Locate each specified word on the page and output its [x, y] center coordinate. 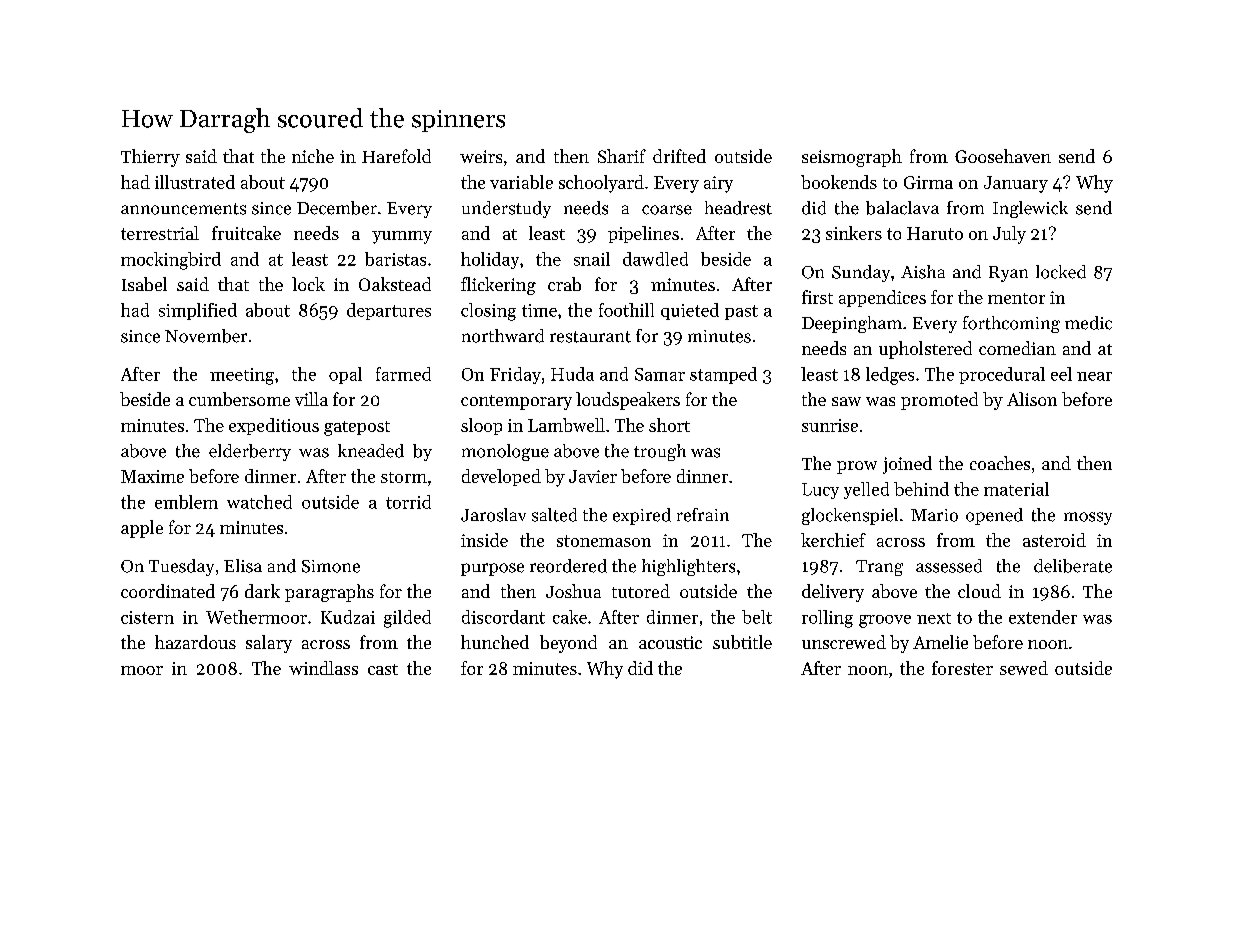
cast [383, 669]
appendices [882, 298]
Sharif [622, 156]
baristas [395, 259]
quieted [690, 311]
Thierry [150, 158]
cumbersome [239, 399]
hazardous [195, 642]
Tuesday [181, 567]
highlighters [688, 567]
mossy [1088, 518]
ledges [890, 376]
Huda [572, 374]
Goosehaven [1003, 156]
